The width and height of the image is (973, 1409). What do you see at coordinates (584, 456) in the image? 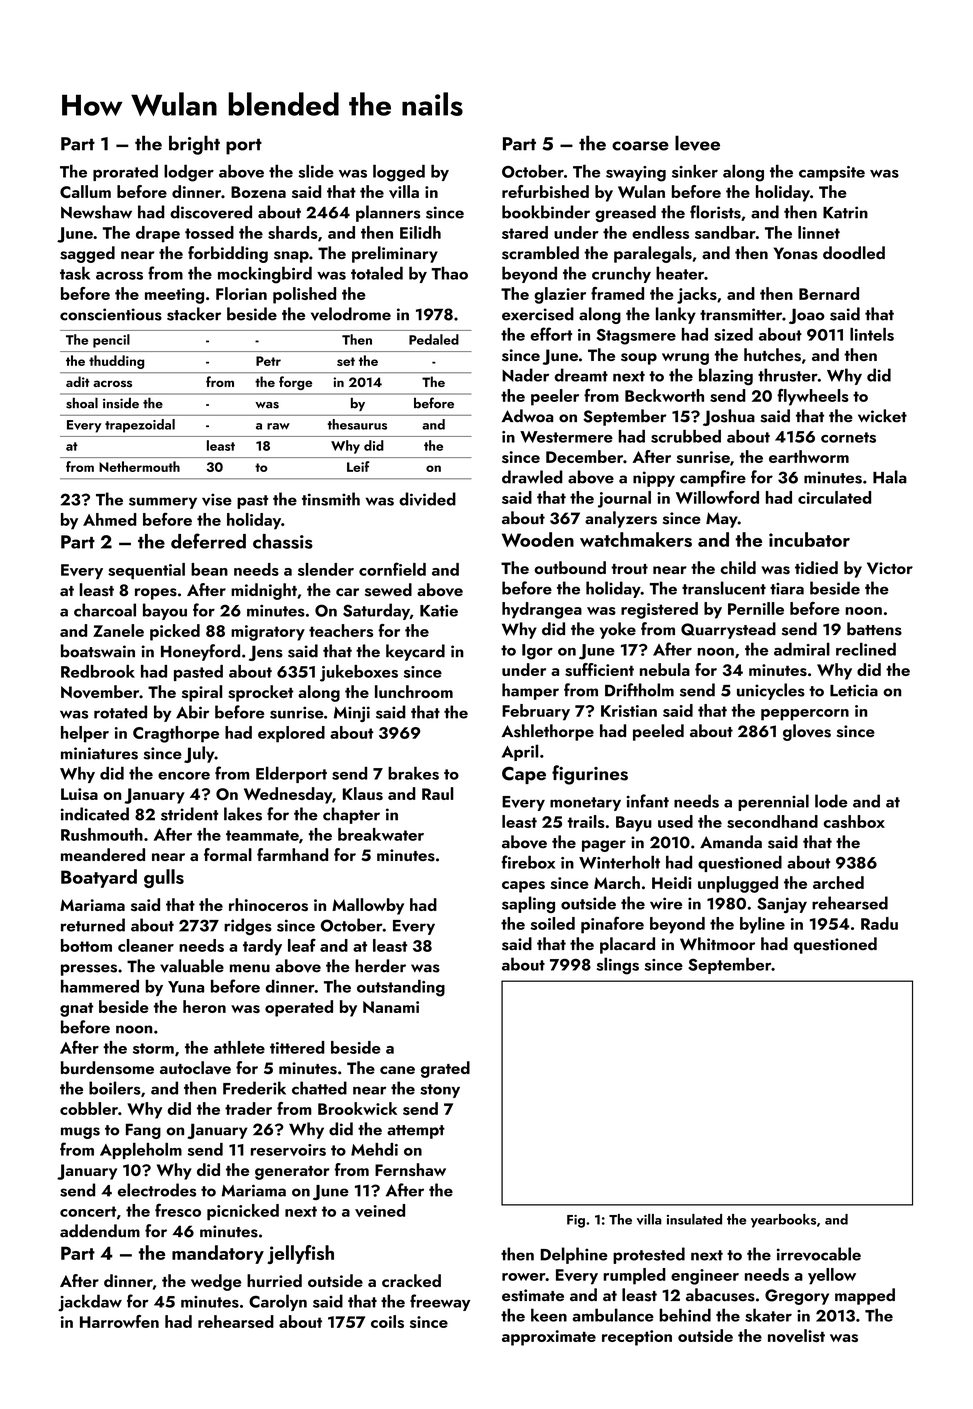
I see `December` at bounding box center [584, 456].
